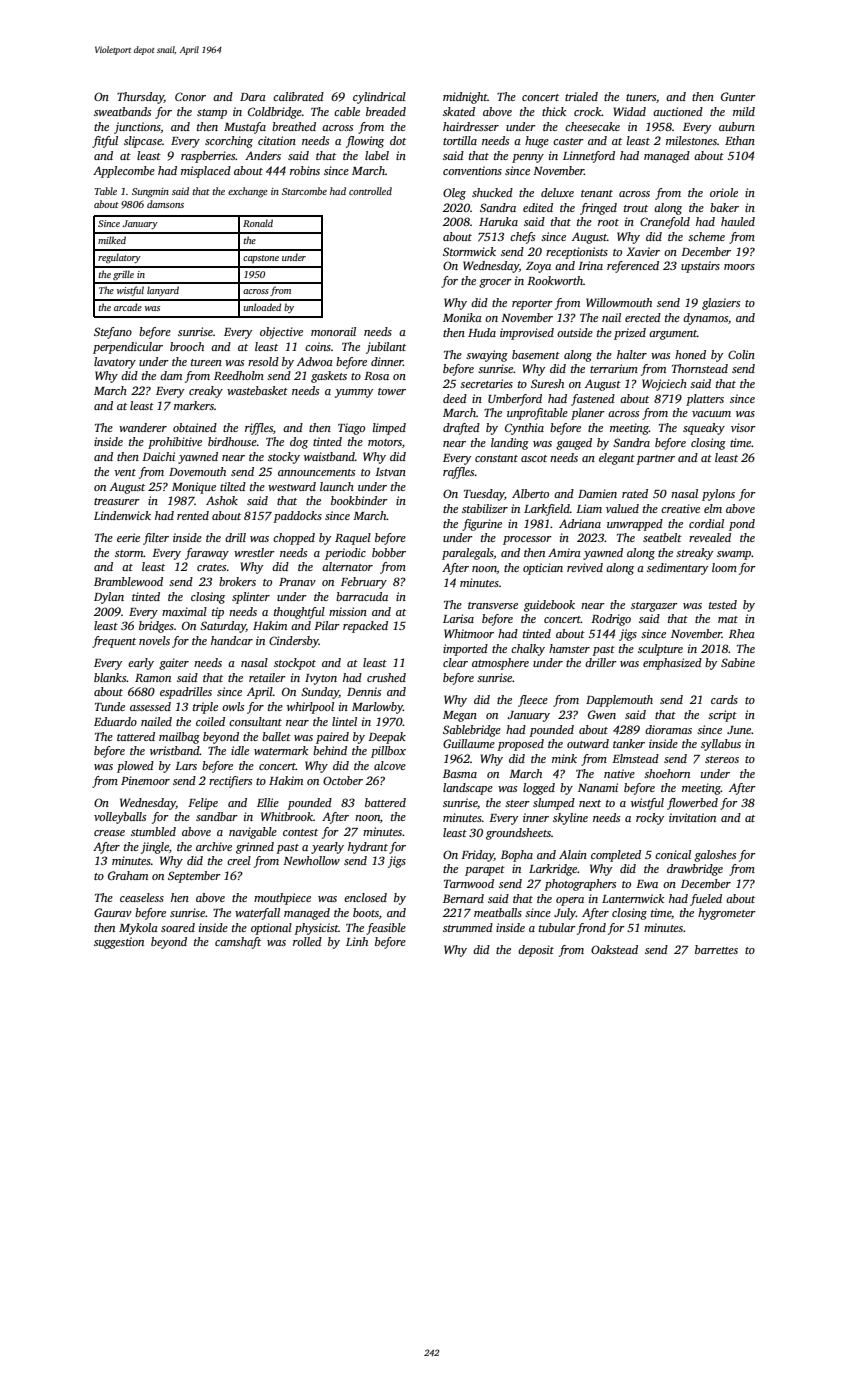  I want to click on clear, so click(455, 662).
